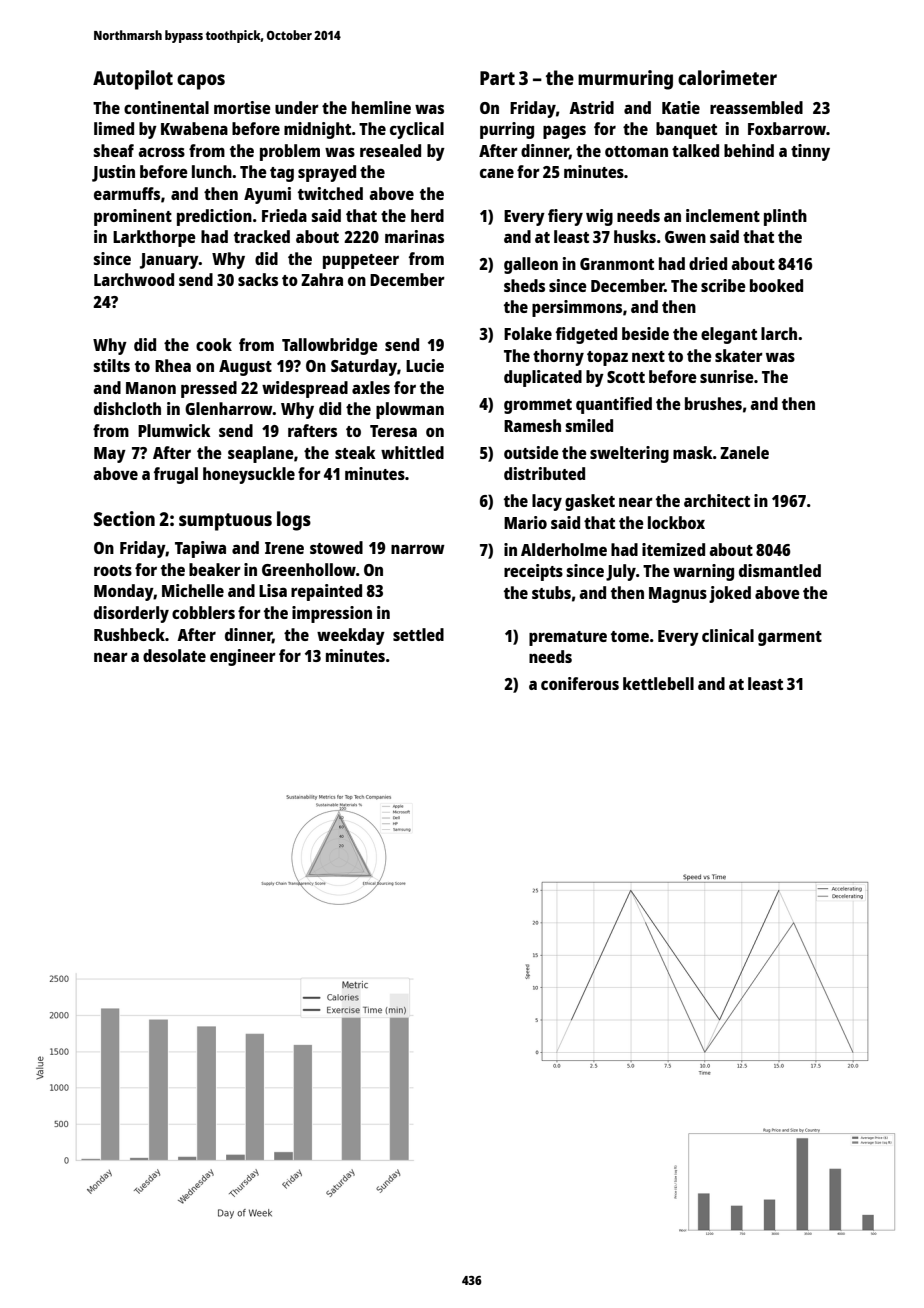  What do you see at coordinates (174, 655) in the page?
I see `desolate` at bounding box center [174, 655].
